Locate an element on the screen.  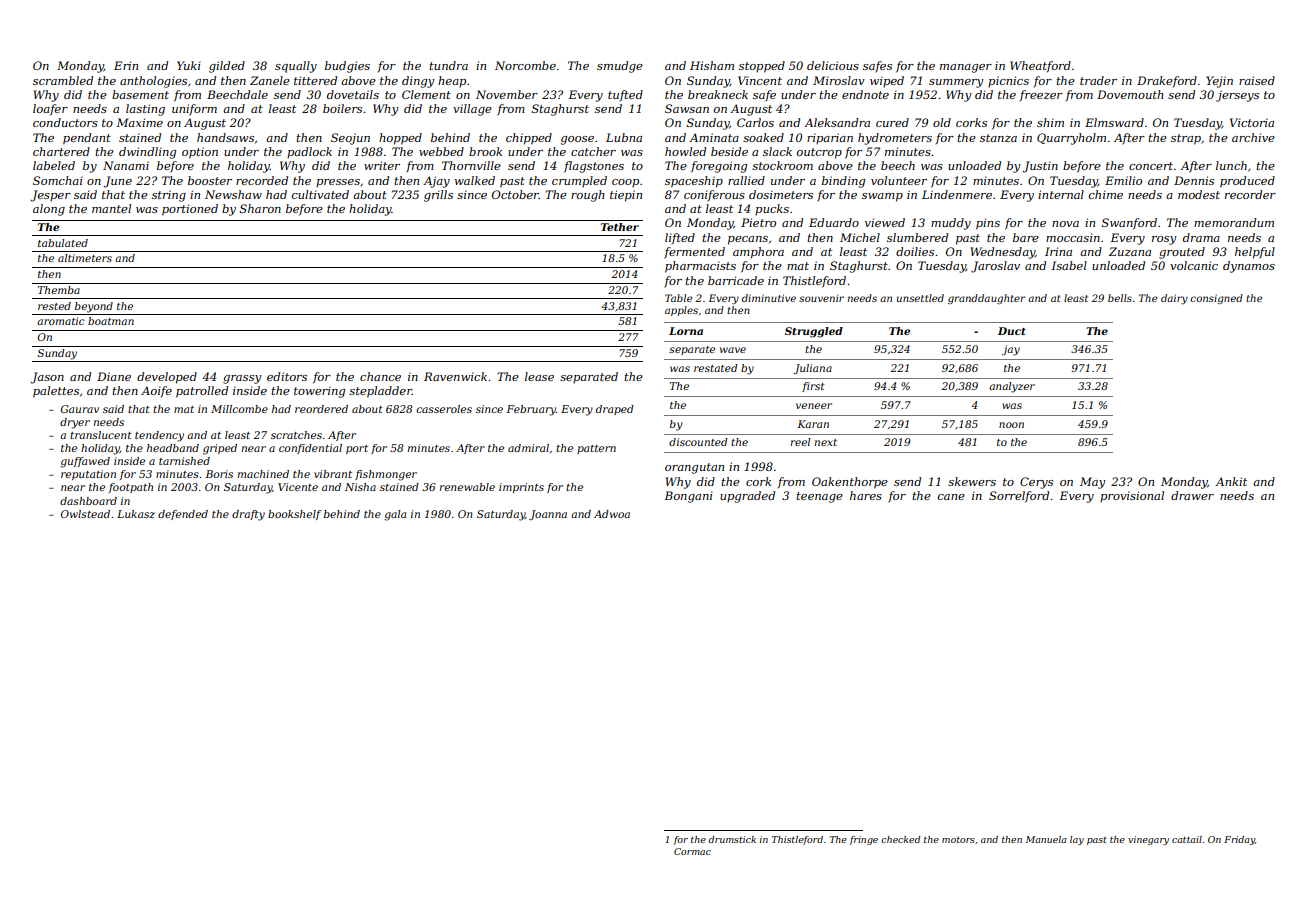
squally is located at coordinates (296, 67).
